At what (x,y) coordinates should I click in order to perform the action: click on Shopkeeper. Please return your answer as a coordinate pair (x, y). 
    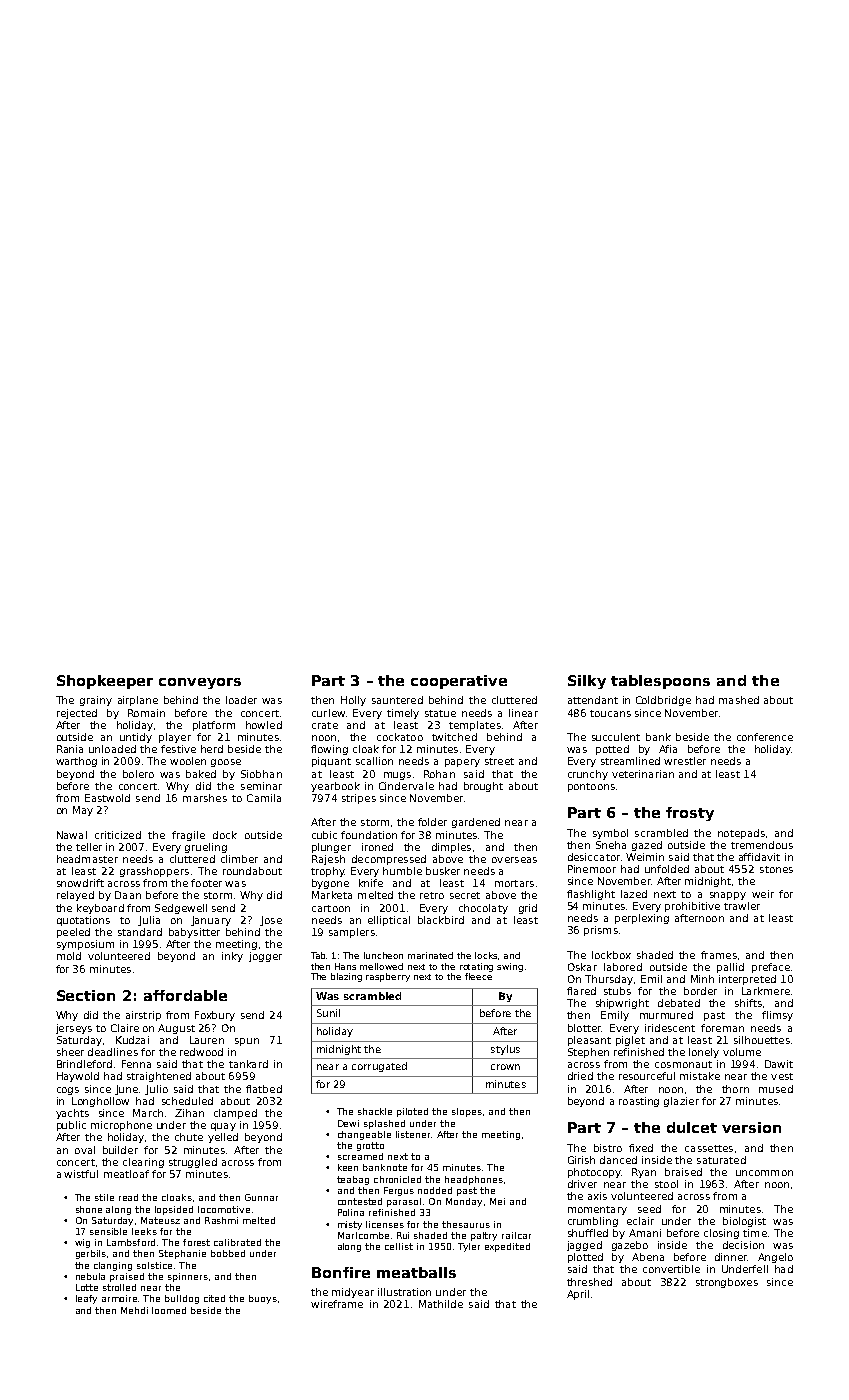
    Looking at the image, I should click on (105, 682).
